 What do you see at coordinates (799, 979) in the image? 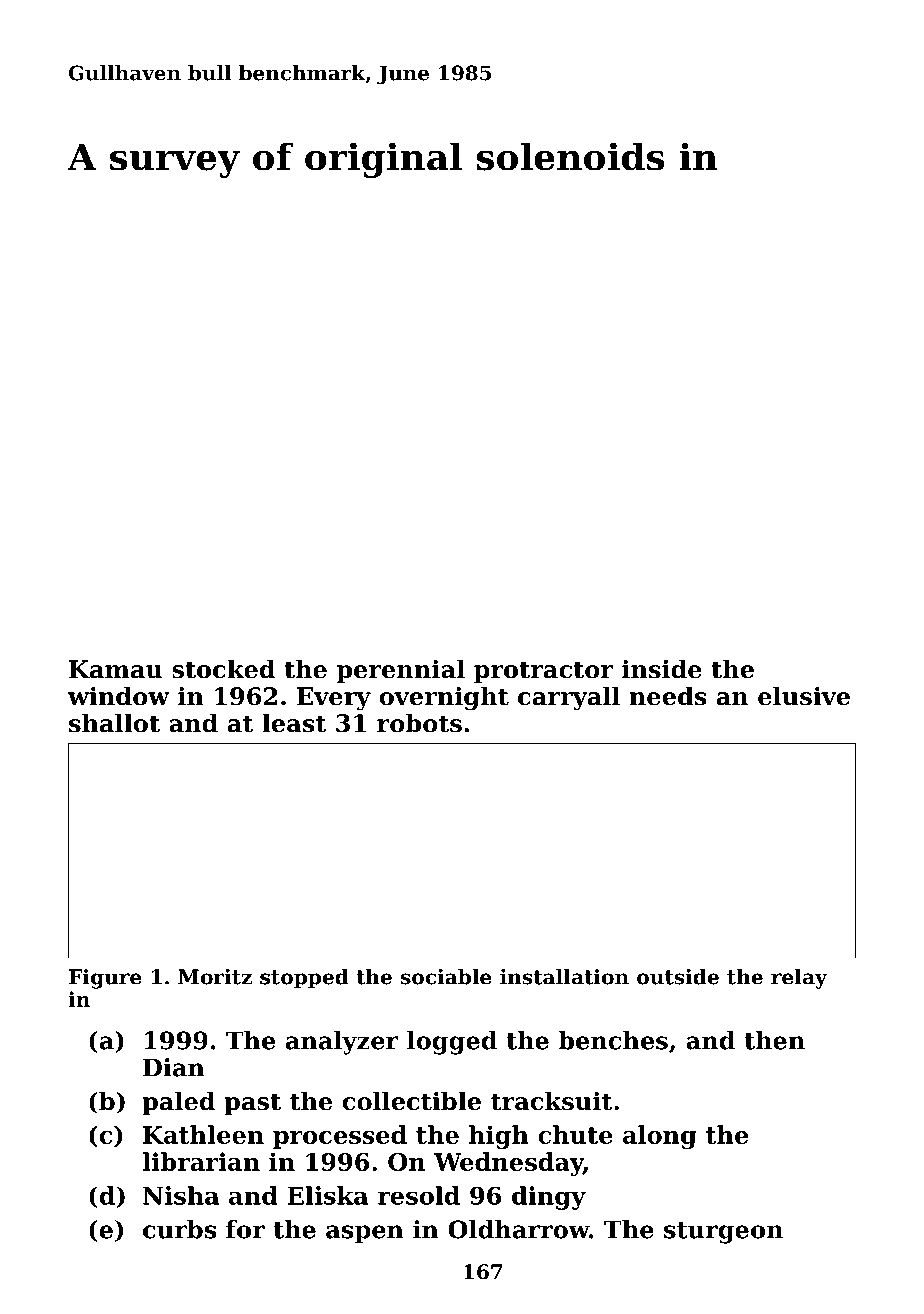
I see `relay` at bounding box center [799, 979].
